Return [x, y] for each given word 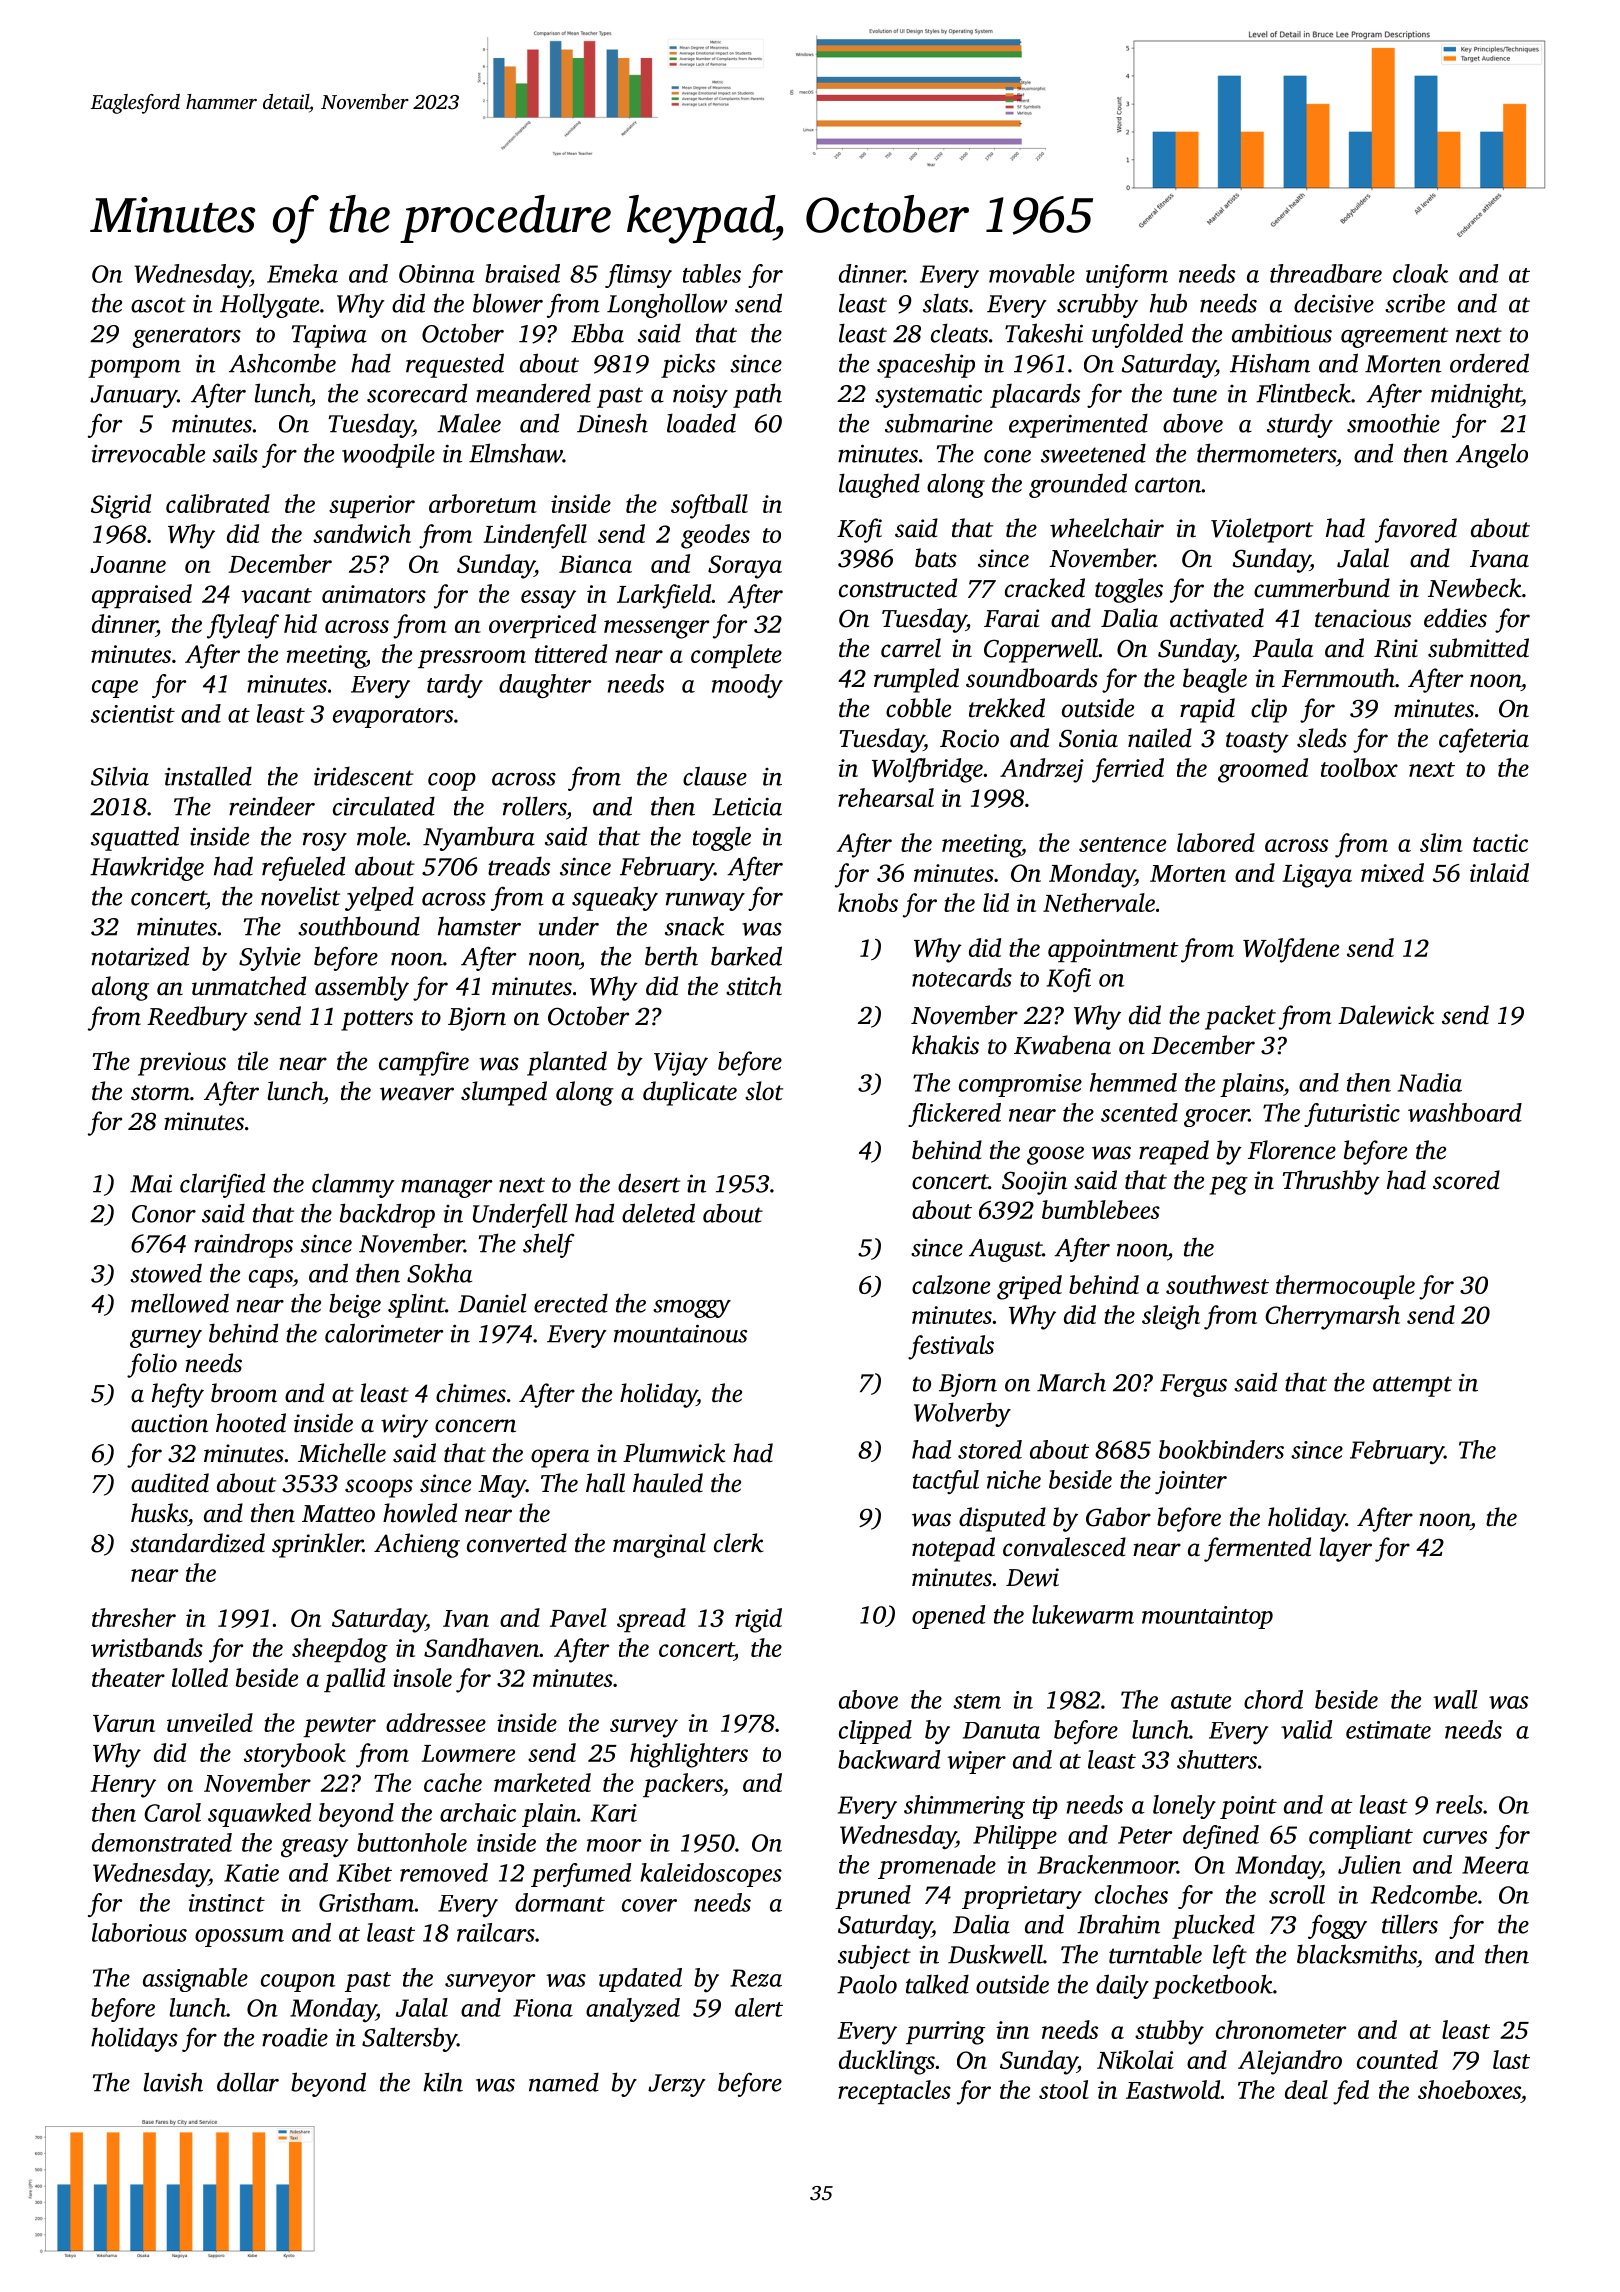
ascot [158, 305]
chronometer [1281, 2029]
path [757, 395]
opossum [239, 1938]
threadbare [1326, 273]
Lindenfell [535, 536]
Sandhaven [481, 1647]
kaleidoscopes [711, 1875]
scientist [133, 714]
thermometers [1266, 453]
